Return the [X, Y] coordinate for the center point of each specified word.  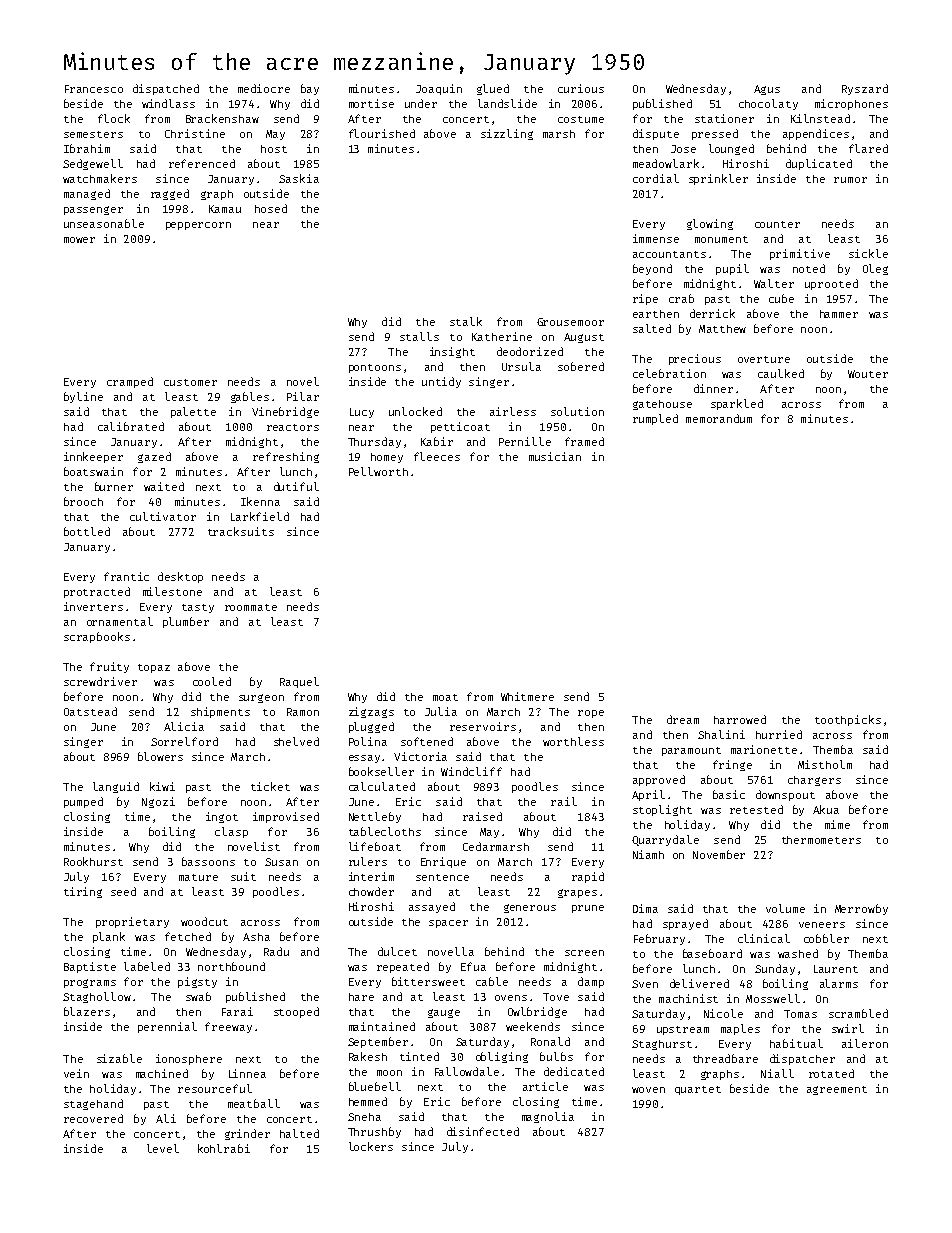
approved [659, 780]
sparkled [737, 404]
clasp [231, 832]
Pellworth [378, 471]
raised [482, 816]
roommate [251, 607]
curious [581, 88]
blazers [87, 1011]
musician [555, 456]
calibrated [131, 426]
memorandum [719, 418]
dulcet [397, 951]
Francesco [94, 89]
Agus [767, 90]
